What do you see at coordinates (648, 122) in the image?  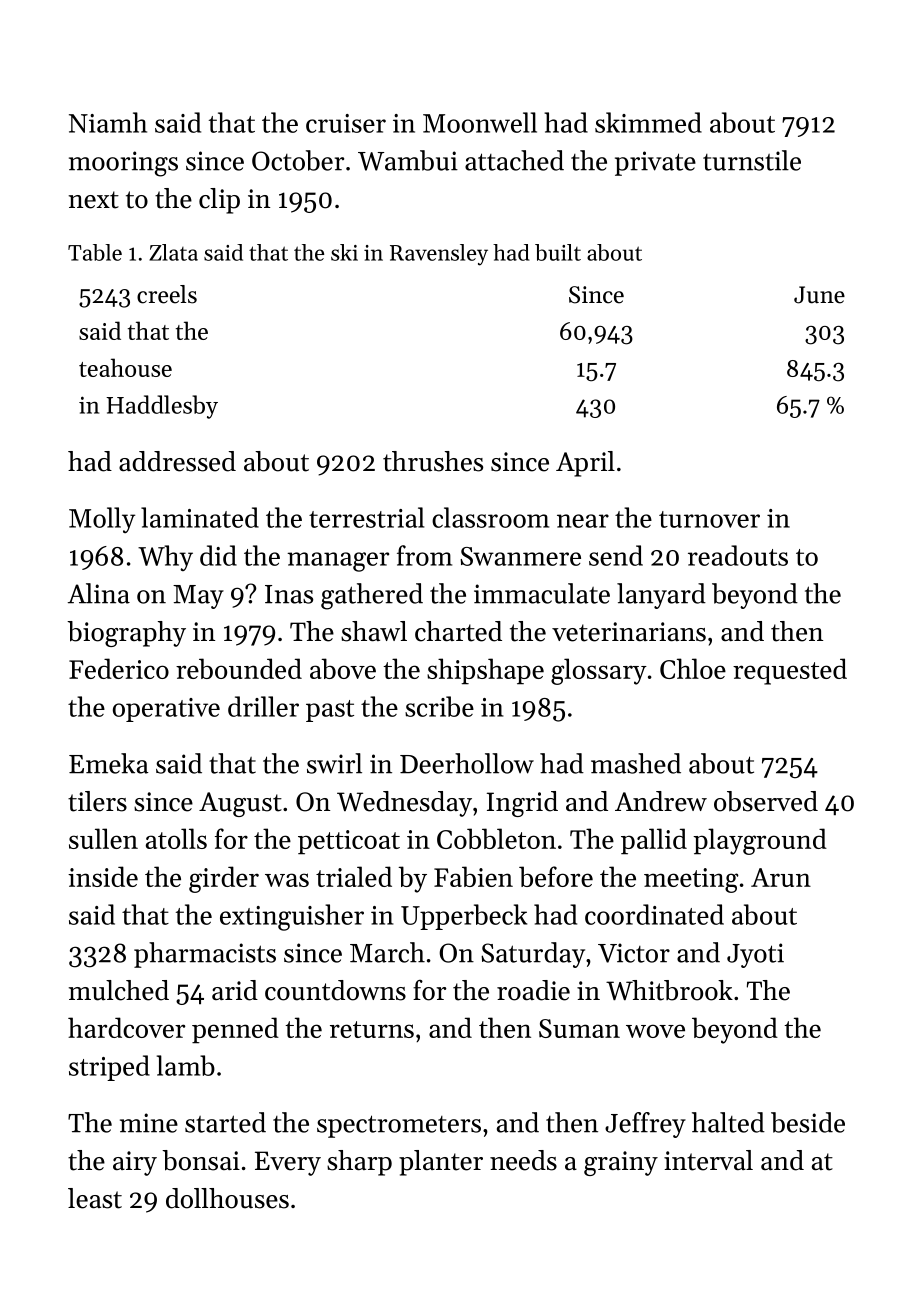 I see `skimmed` at bounding box center [648, 122].
